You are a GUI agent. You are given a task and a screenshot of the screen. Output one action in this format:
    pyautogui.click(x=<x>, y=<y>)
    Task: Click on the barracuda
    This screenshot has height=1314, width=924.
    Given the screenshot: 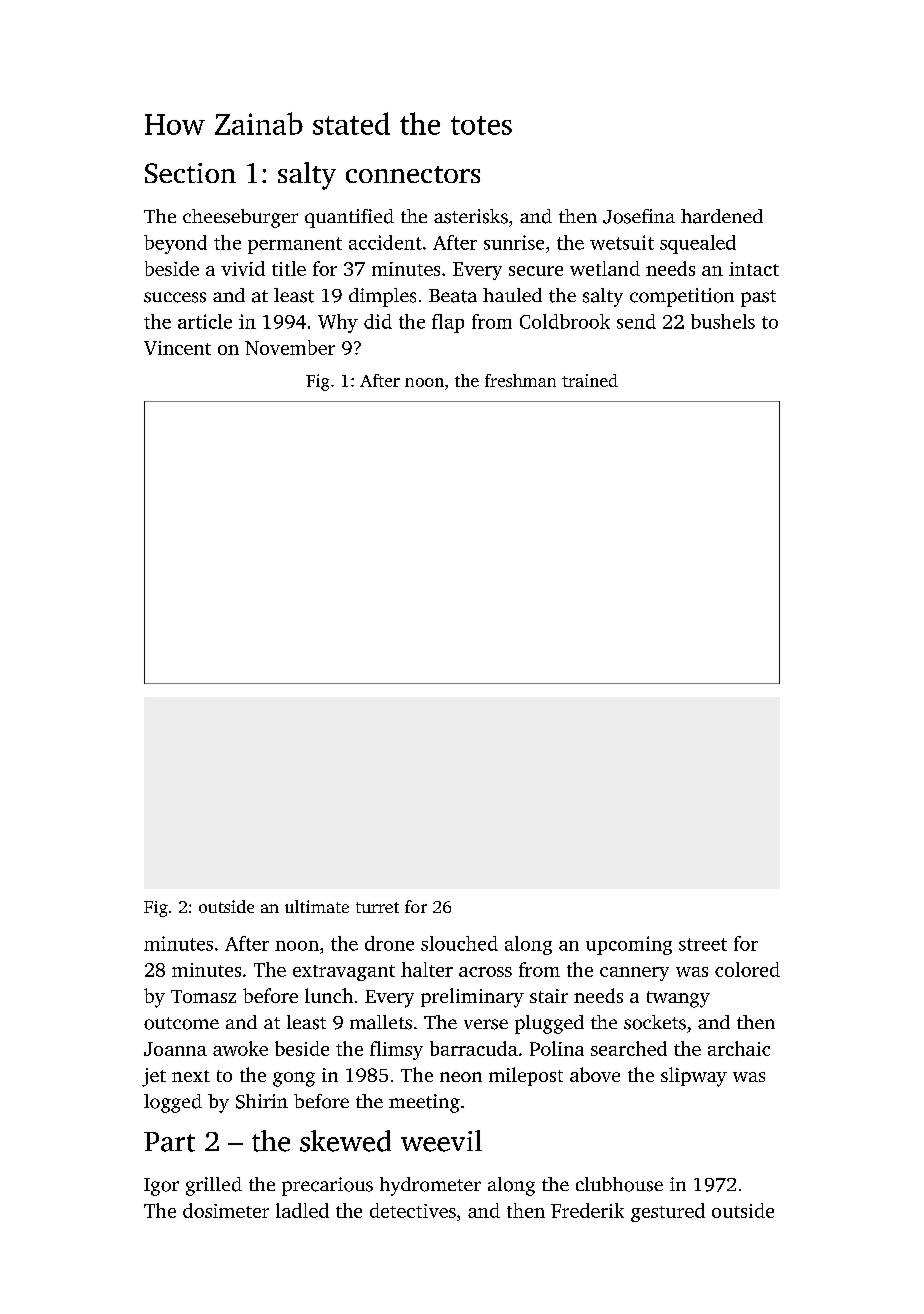 What is the action you would take?
    pyautogui.click(x=474, y=1048)
